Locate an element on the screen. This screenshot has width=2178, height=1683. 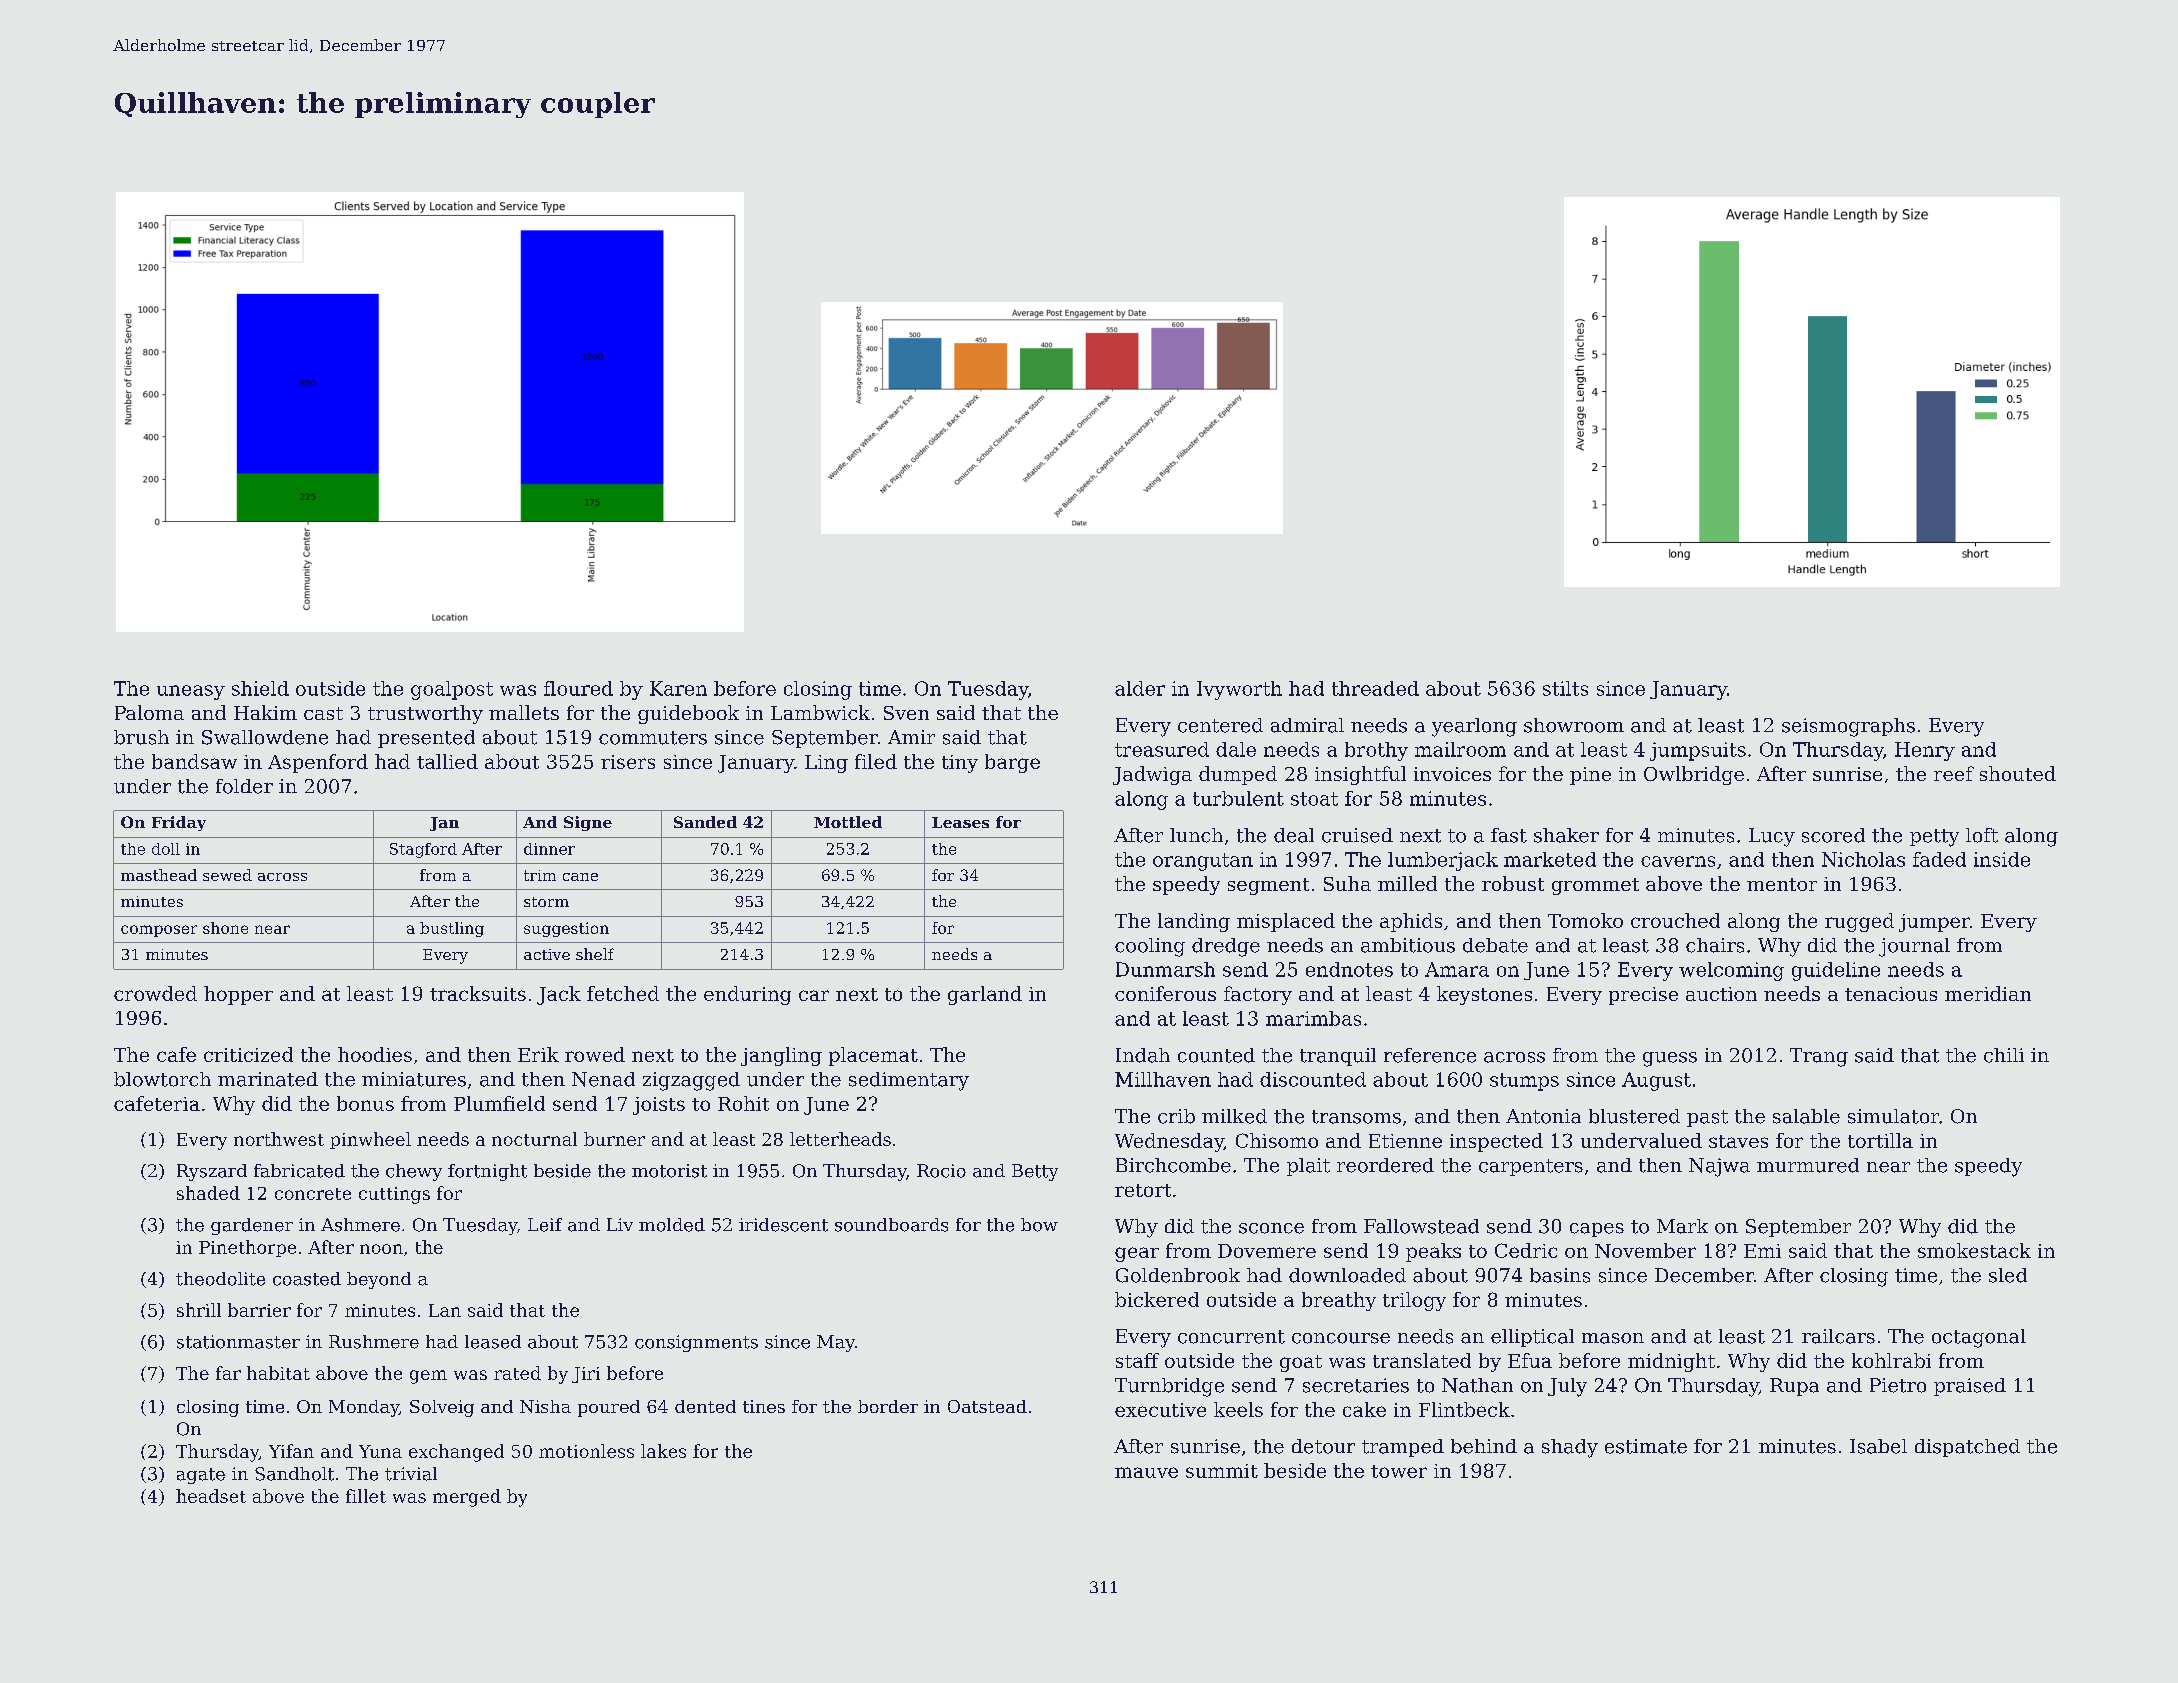
tracksuits is located at coordinates (478, 993).
